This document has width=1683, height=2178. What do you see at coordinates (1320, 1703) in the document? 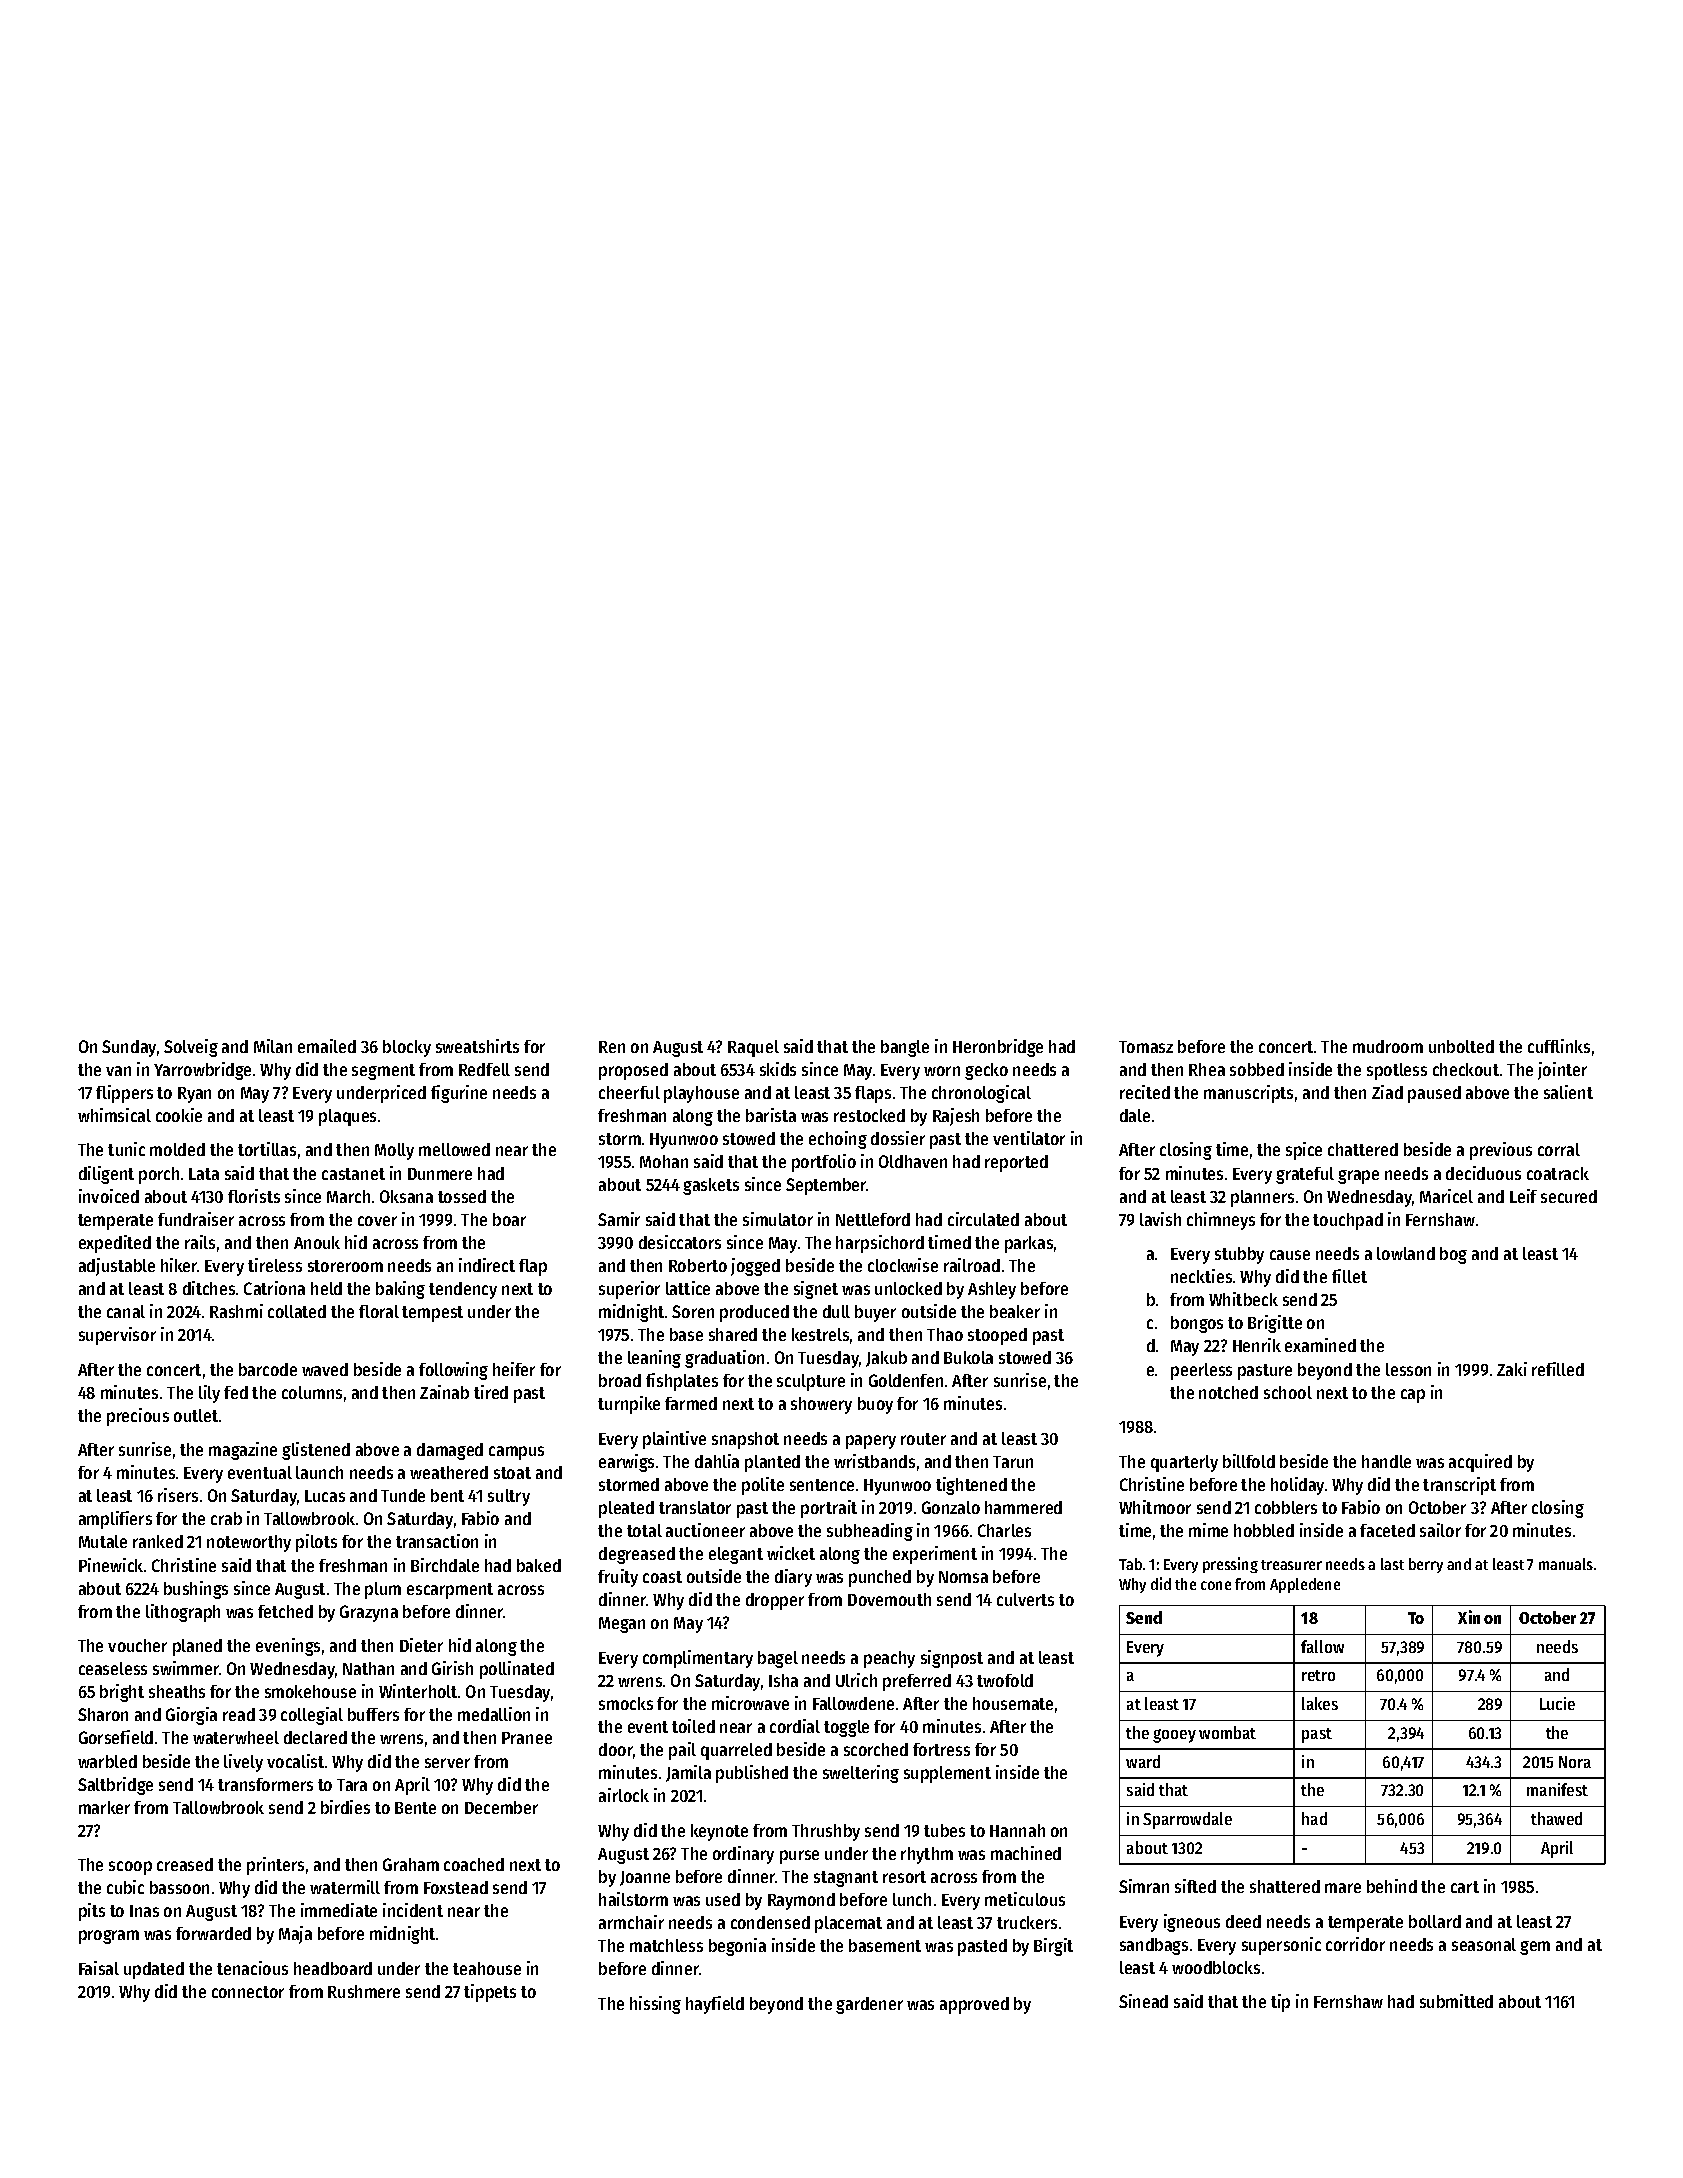
I see `lakes` at bounding box center [1320, 1703].
